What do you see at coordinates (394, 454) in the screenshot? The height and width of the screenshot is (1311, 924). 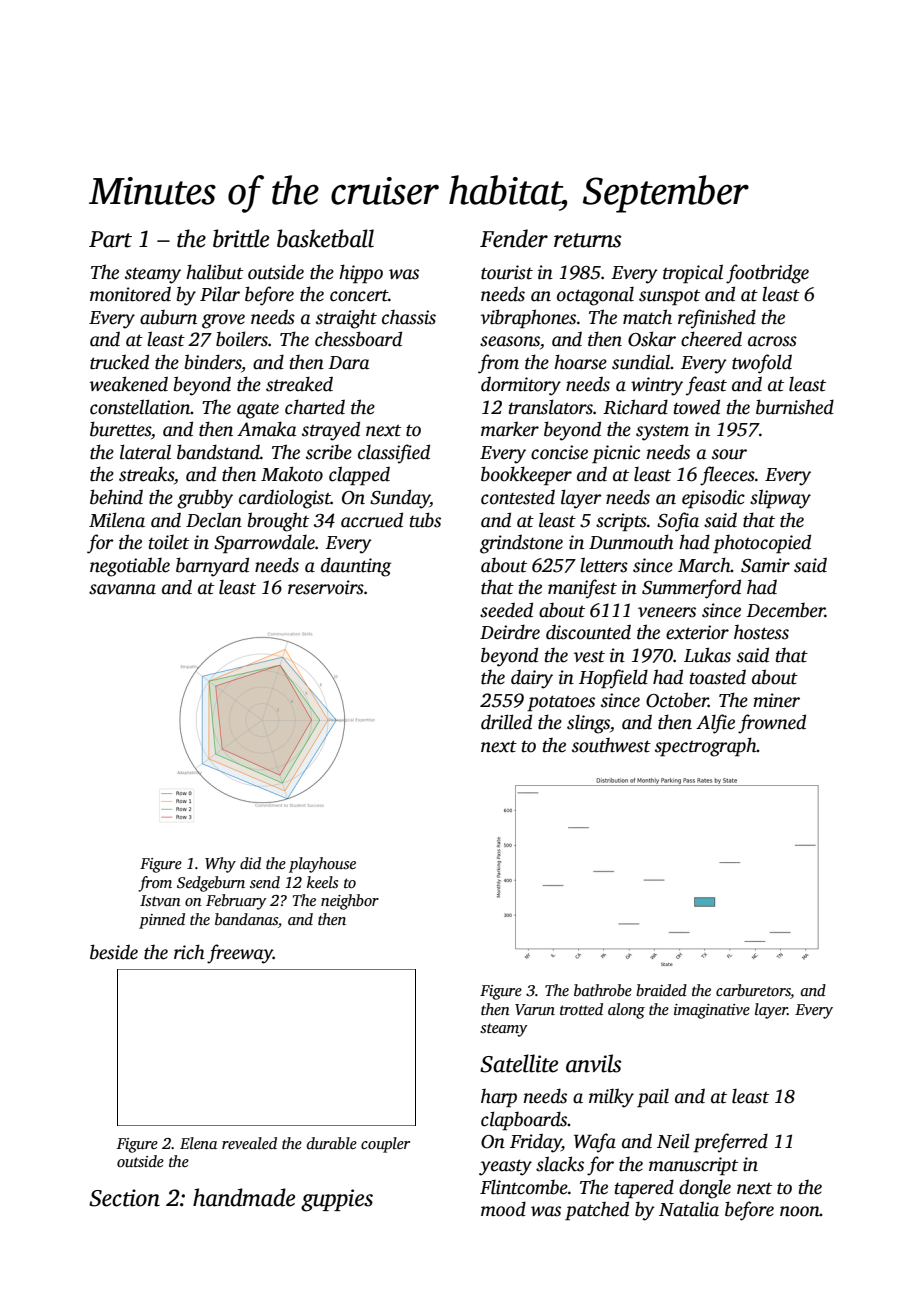 I see `classified` at bounding box center [394, 454].
